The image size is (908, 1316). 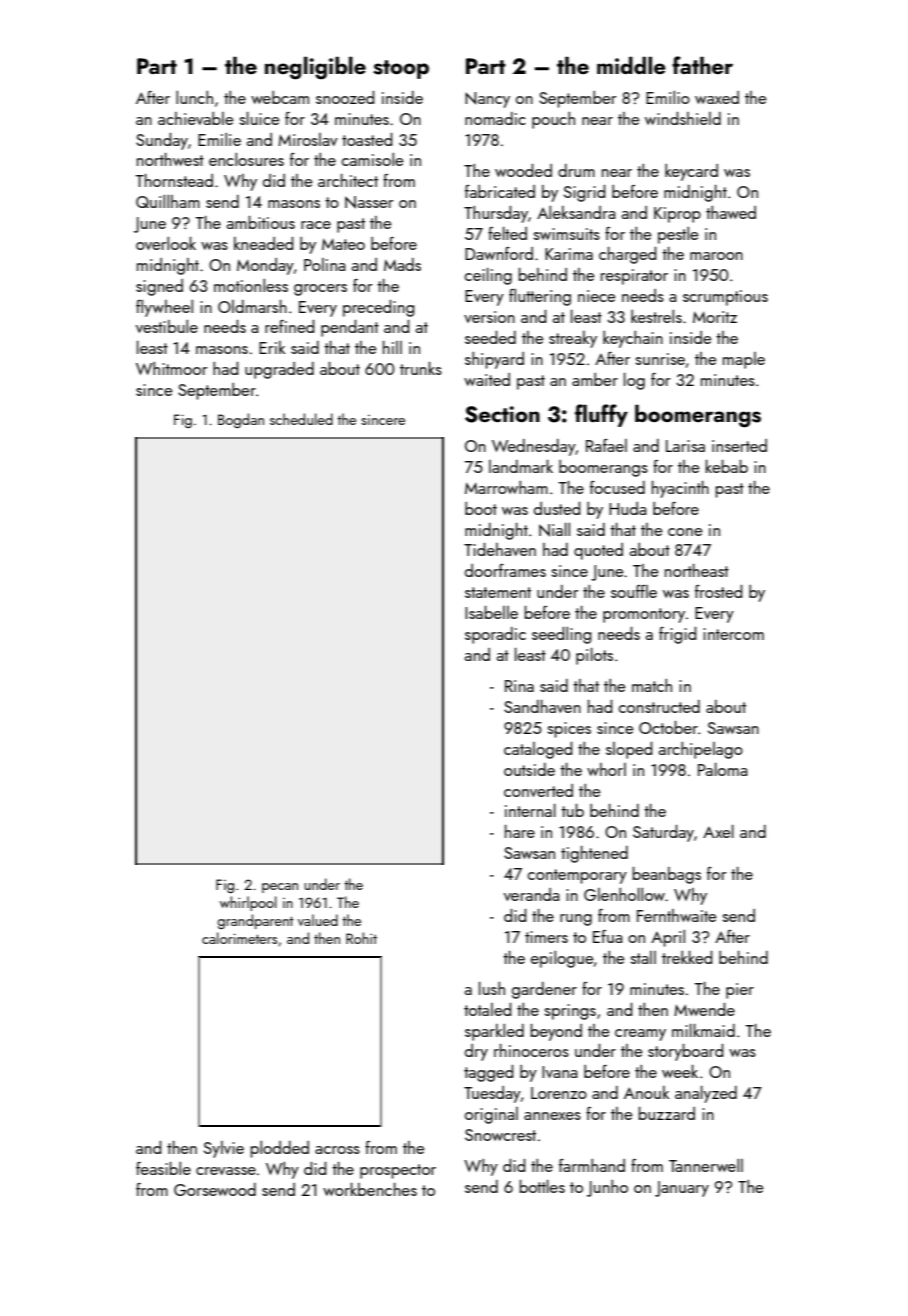 I want to click on stoop, so click(x=401, y=69).
